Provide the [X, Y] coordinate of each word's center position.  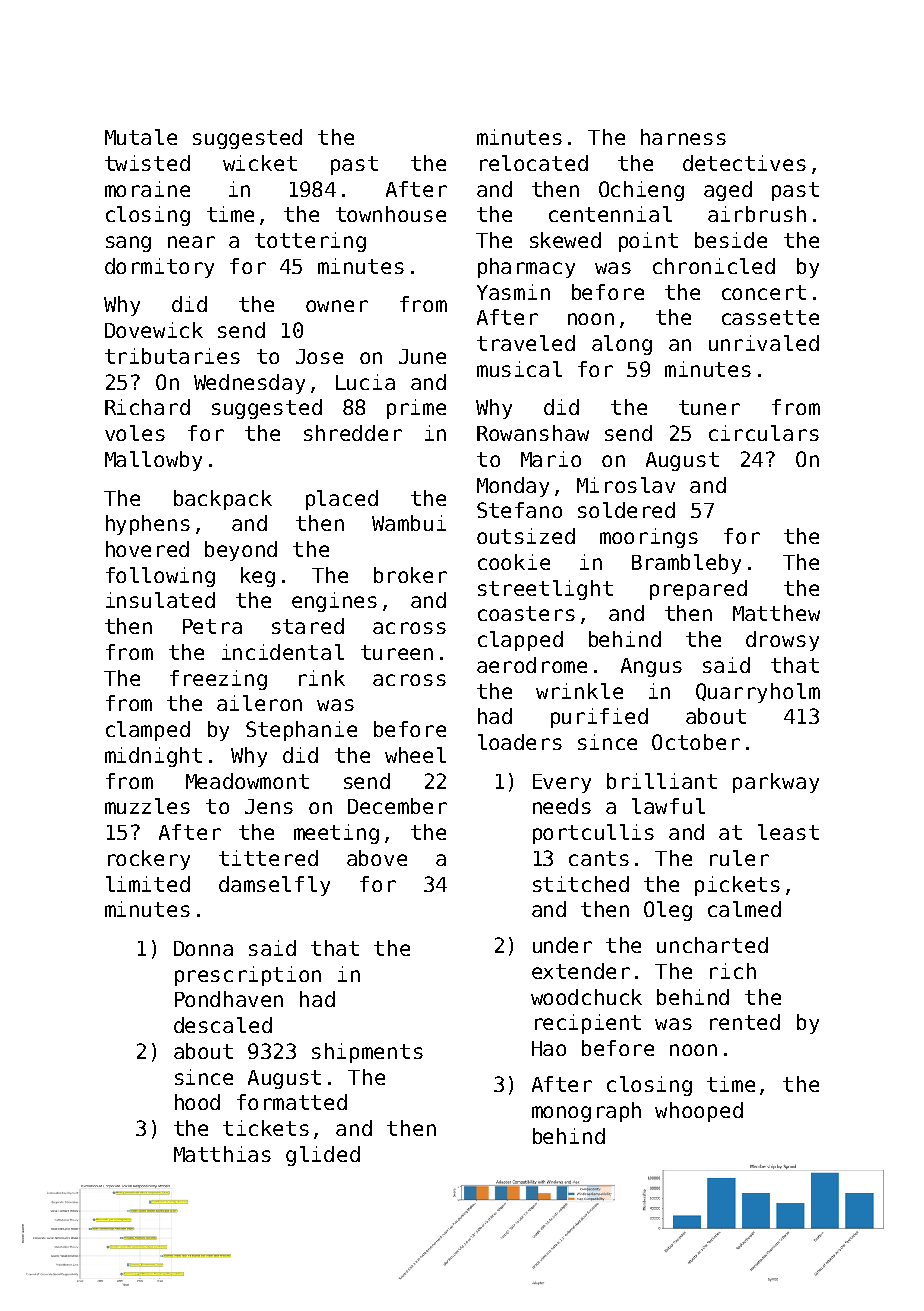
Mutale [141, 137]
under [562, 945]
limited [148, 884]
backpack [223, 500]
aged [728, 191]
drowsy [782, 641]
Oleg [668, 911]
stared [308, 626]
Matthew [776, 613]
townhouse [391, 214]
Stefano [519, 510]
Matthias [222, 1154]
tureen [397, 652]
